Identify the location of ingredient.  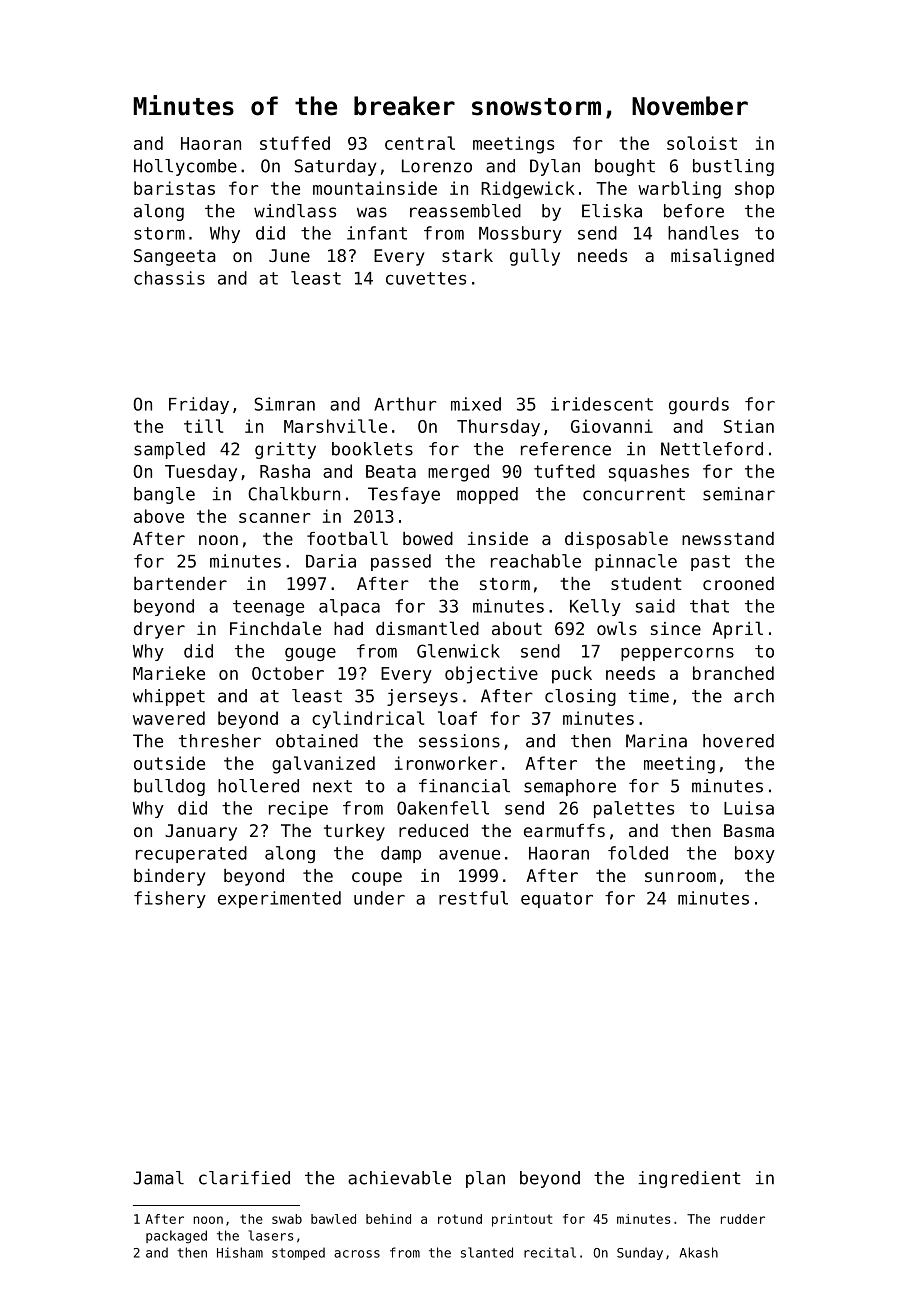
(690, 1179).
